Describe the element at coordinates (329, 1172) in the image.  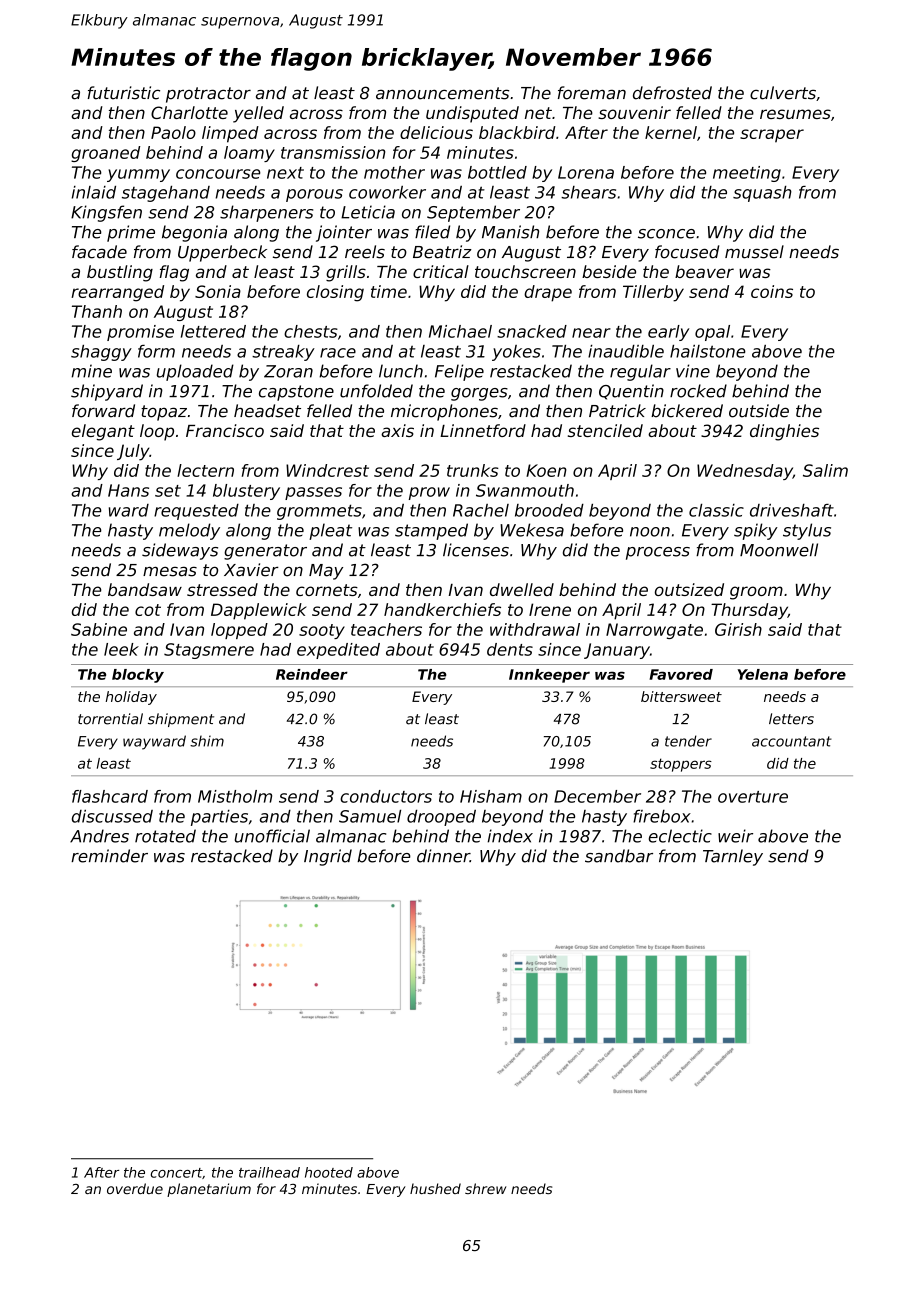
I see `hooted` at that location.
